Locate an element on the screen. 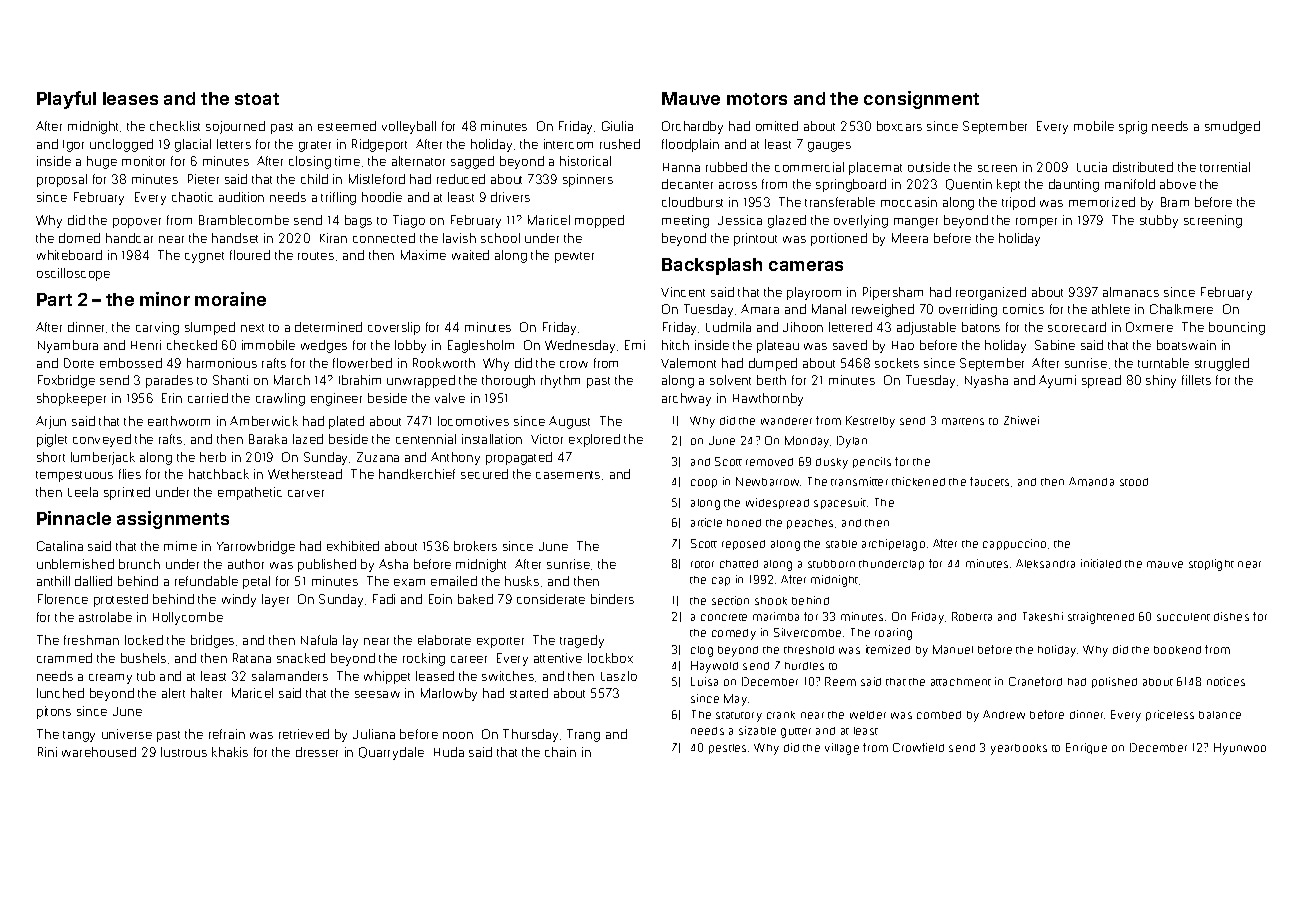 The height and width of the screenshot is (924, 1308). reposed is located at coordinates (743, 545).
